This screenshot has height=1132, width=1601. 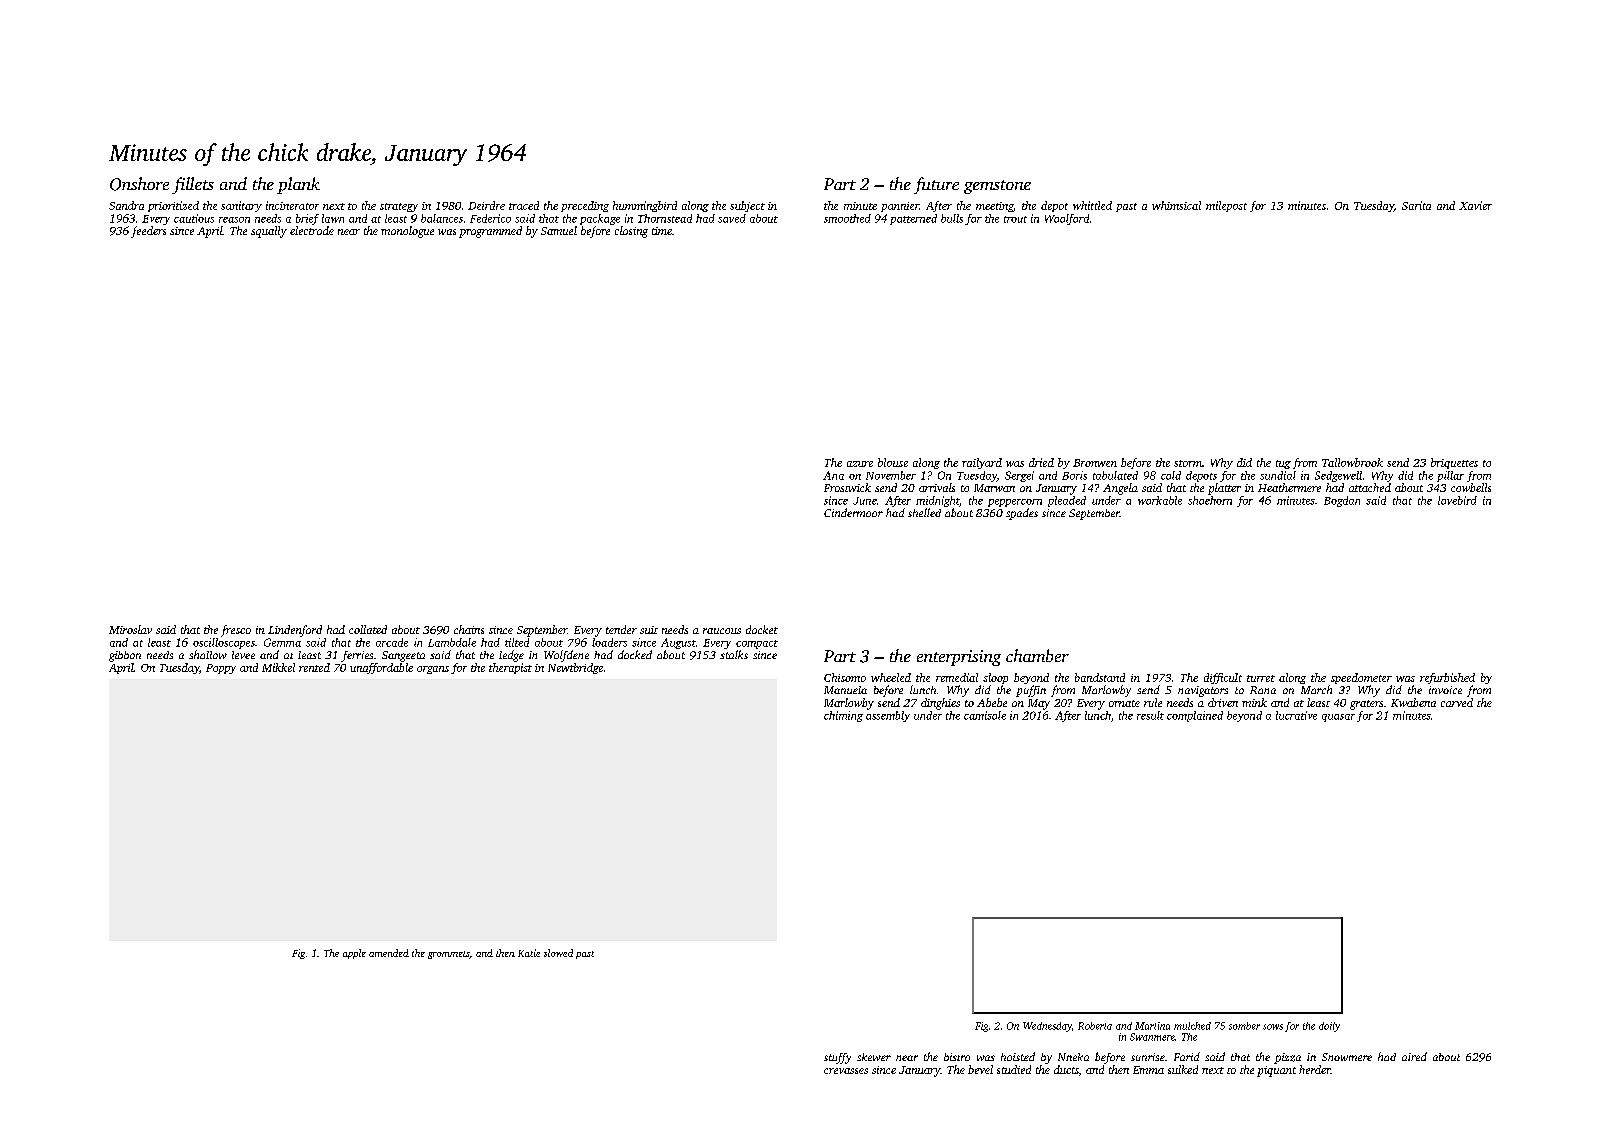 I want to click on organs, so click(x=433, y=670).
